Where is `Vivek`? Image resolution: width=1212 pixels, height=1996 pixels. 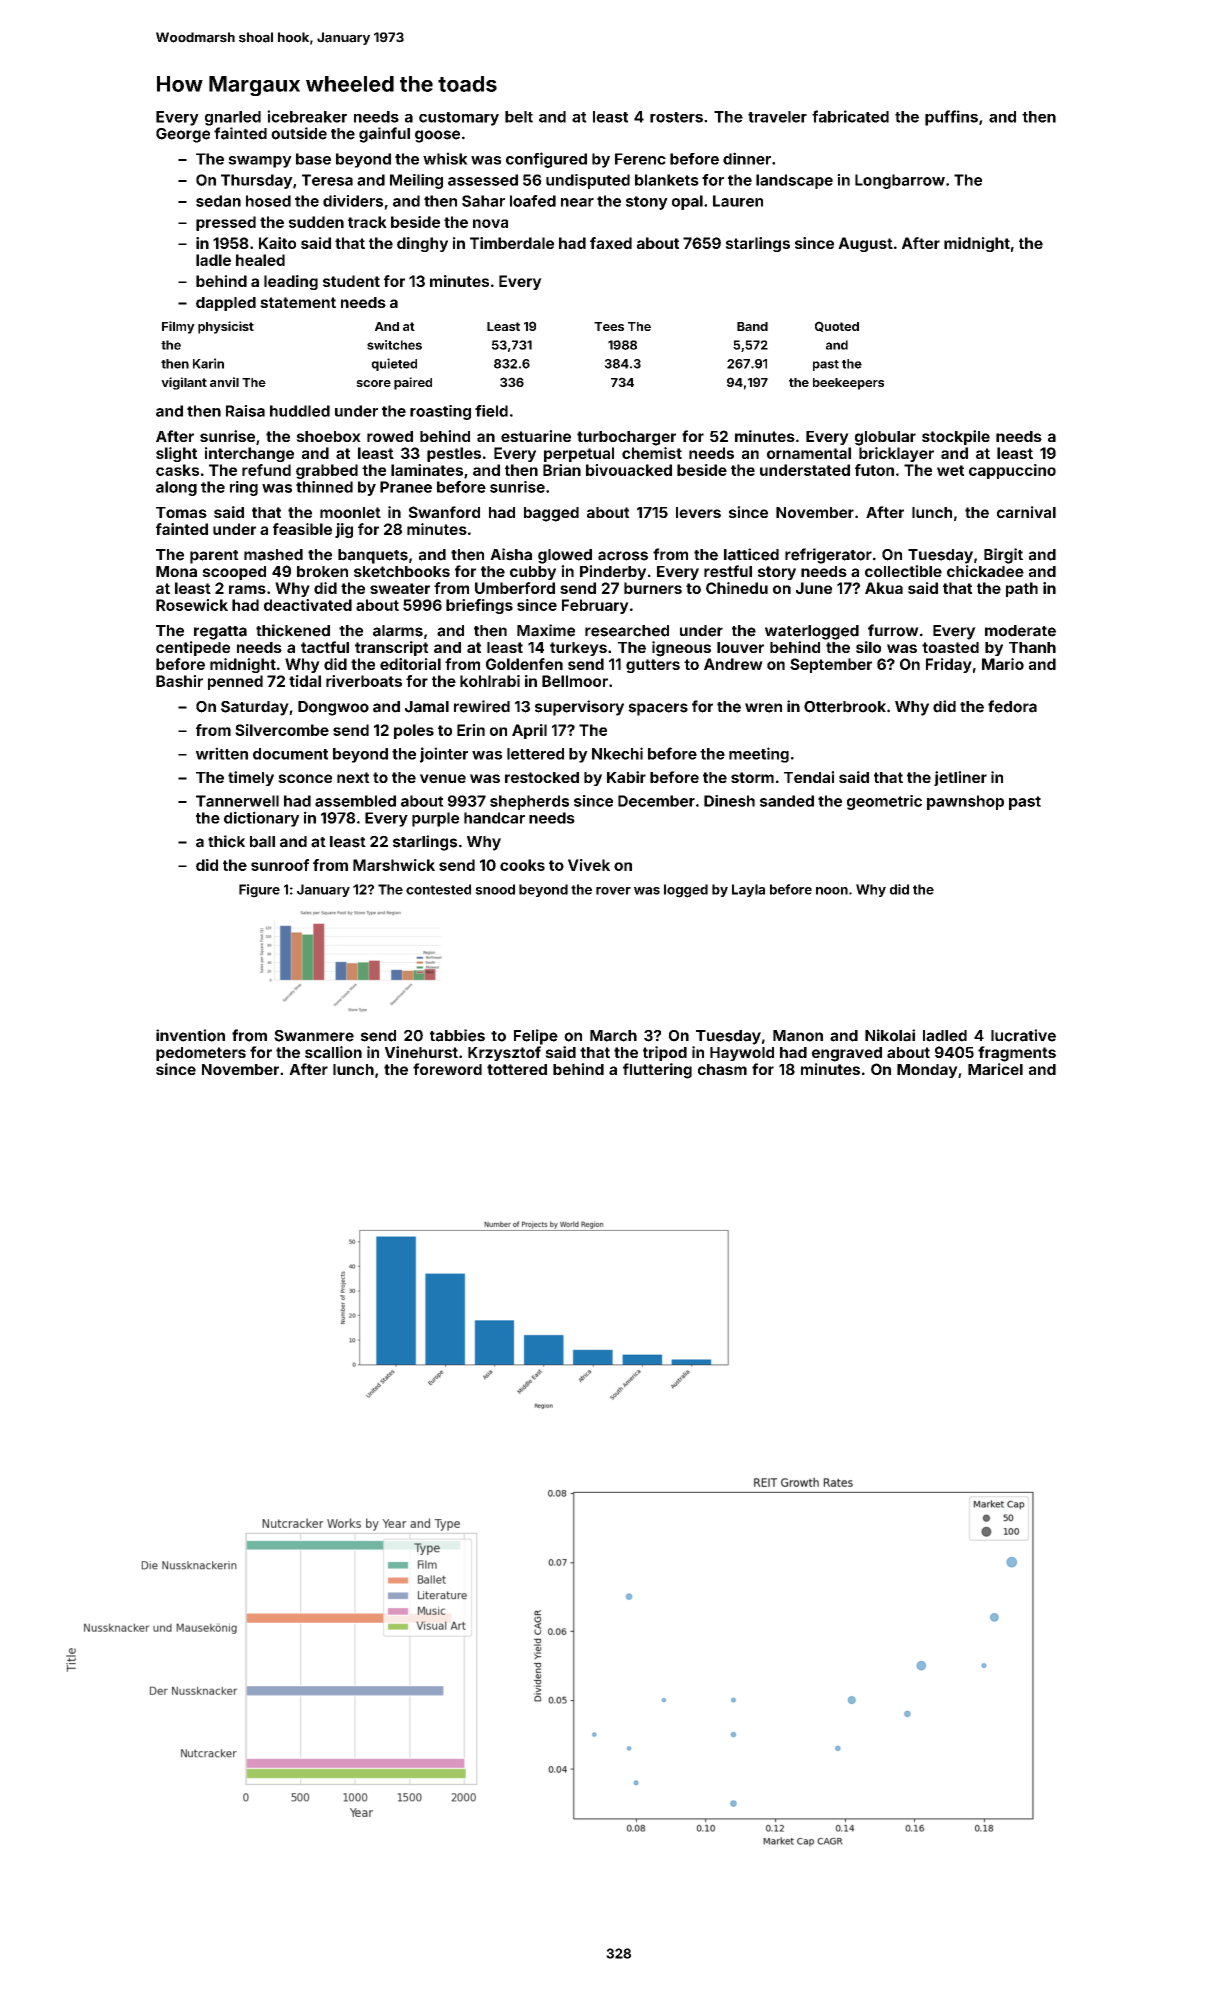 Vivek is located at coordinates (589, 865).
